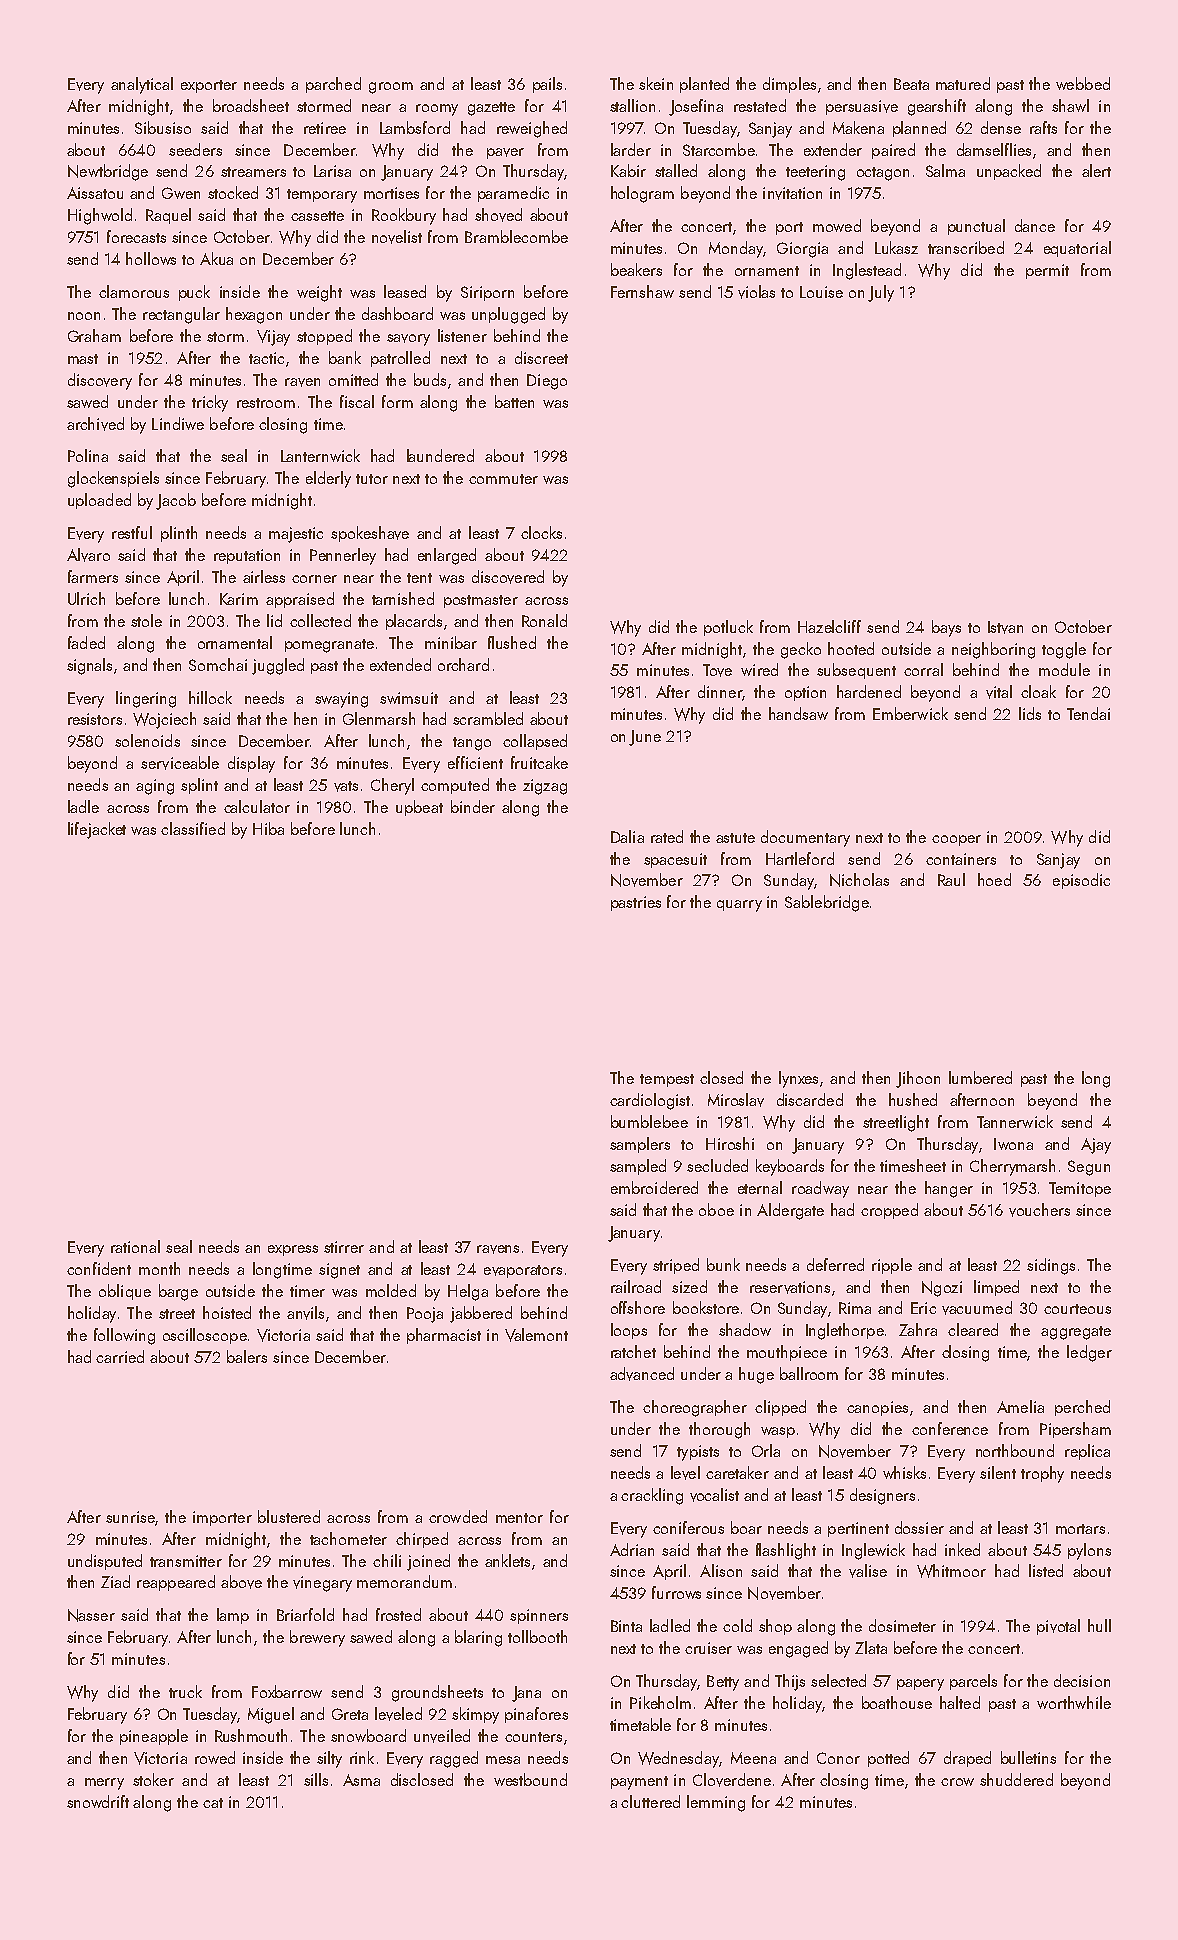 This image has width=1178, height=1940. What do you see at coordinates (98, 1801) in the image?
I see `snowdrift` at bounding box center [98, 1801].
